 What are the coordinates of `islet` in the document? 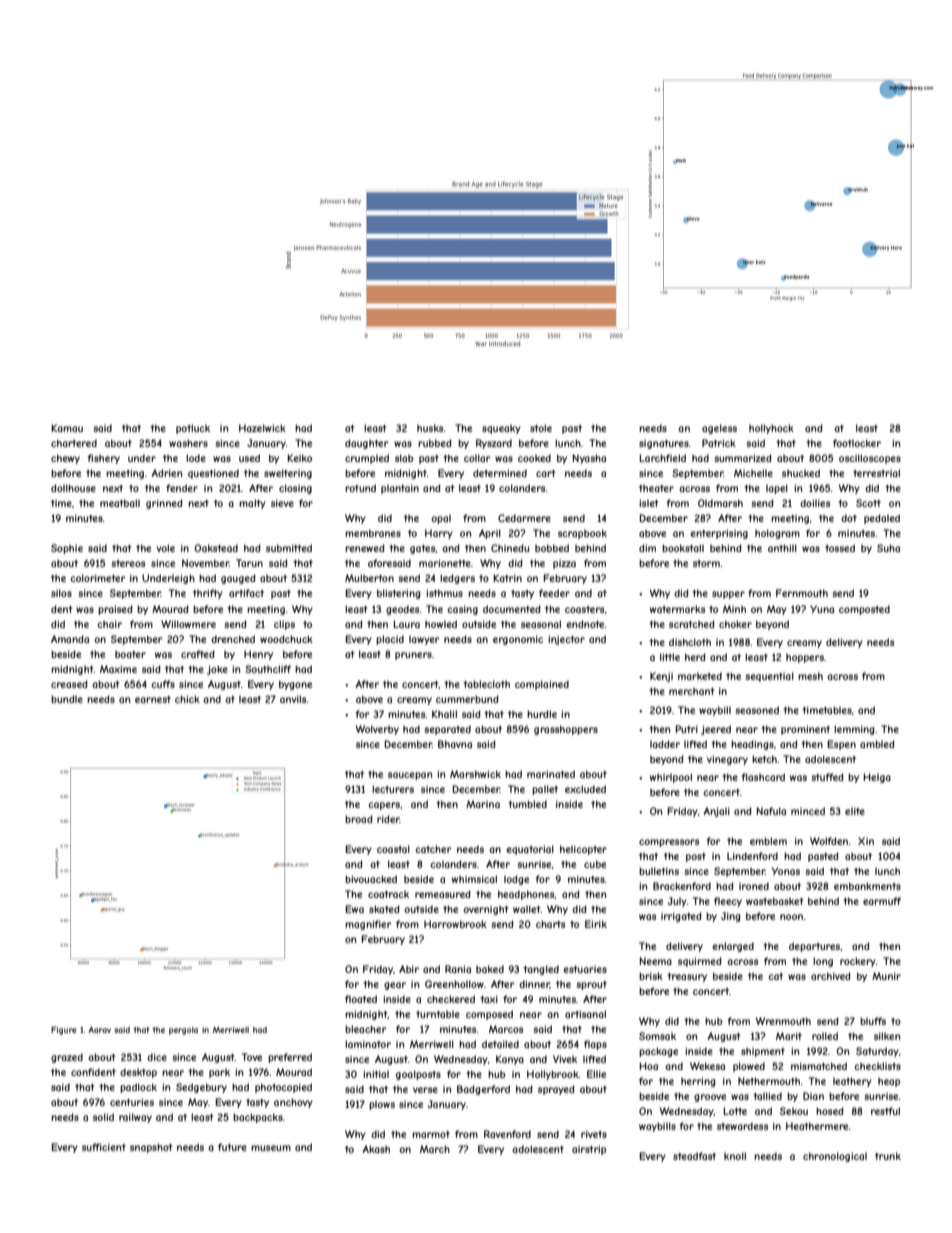 It's located at (648, 503).
